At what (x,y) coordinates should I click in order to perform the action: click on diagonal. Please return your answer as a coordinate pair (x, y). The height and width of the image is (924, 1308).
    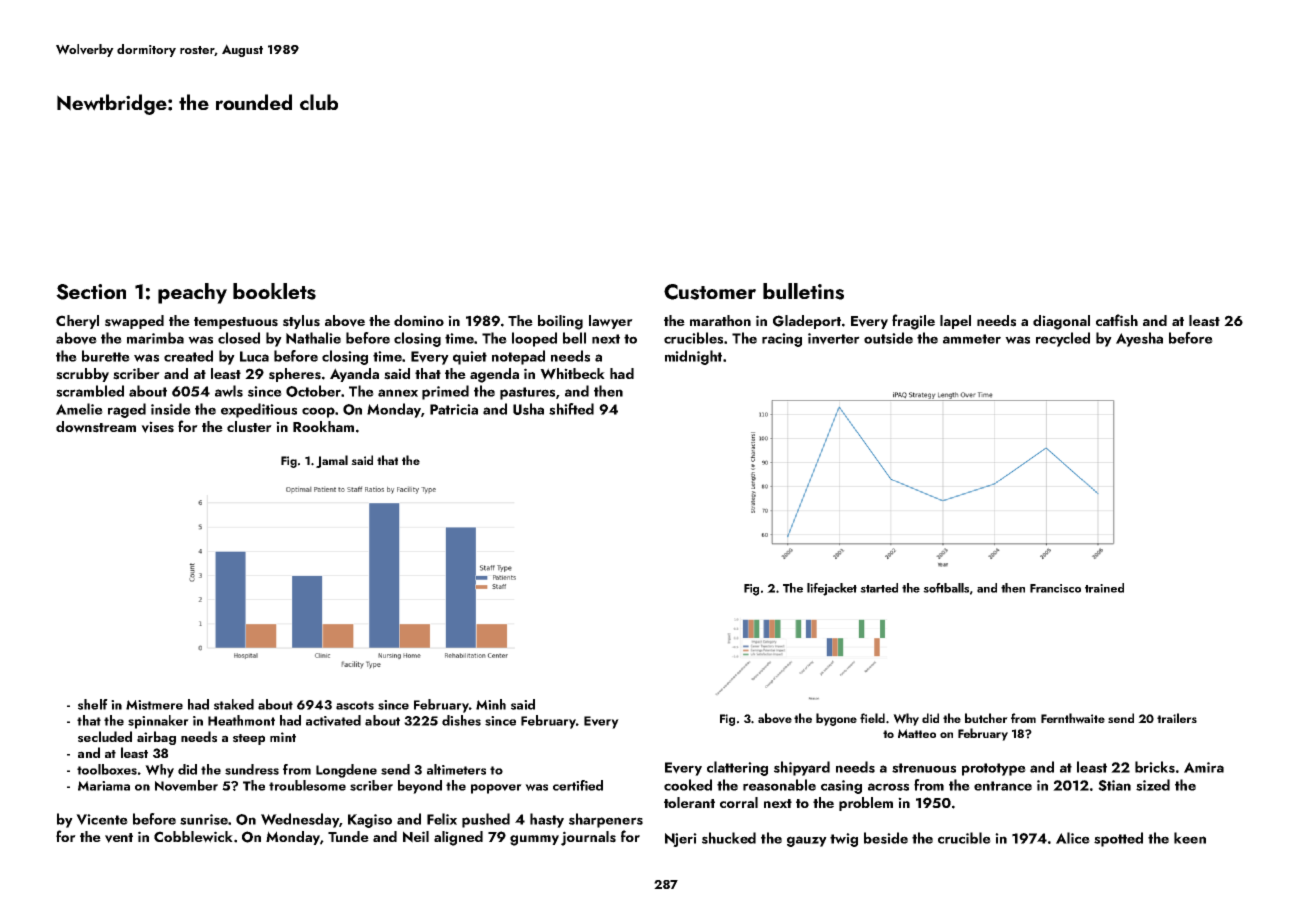
    Looking at the image, I should click on (1061, 322).
